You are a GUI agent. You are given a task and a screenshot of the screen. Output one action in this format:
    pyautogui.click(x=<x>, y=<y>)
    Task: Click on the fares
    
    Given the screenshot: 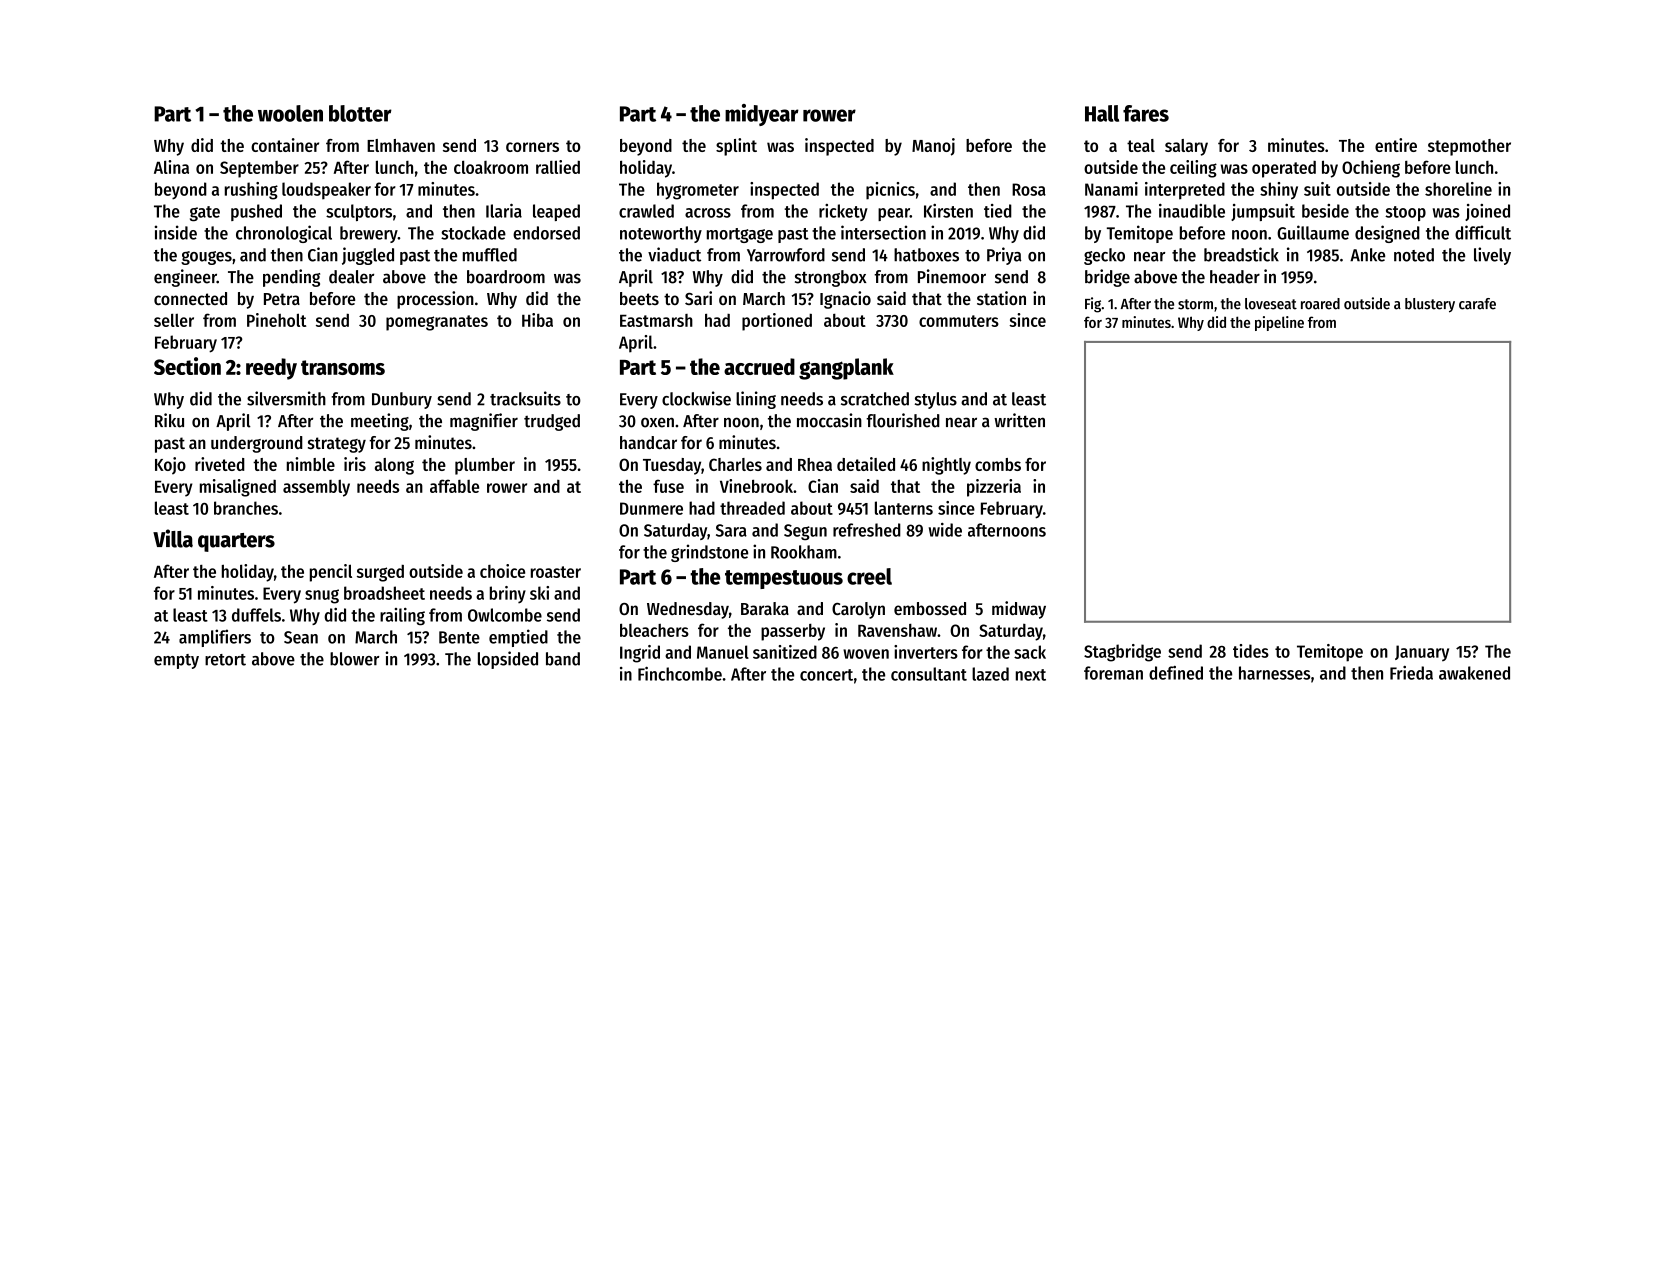 What is the action you would take?
    pyautogui.click(x=1146, y=113)
